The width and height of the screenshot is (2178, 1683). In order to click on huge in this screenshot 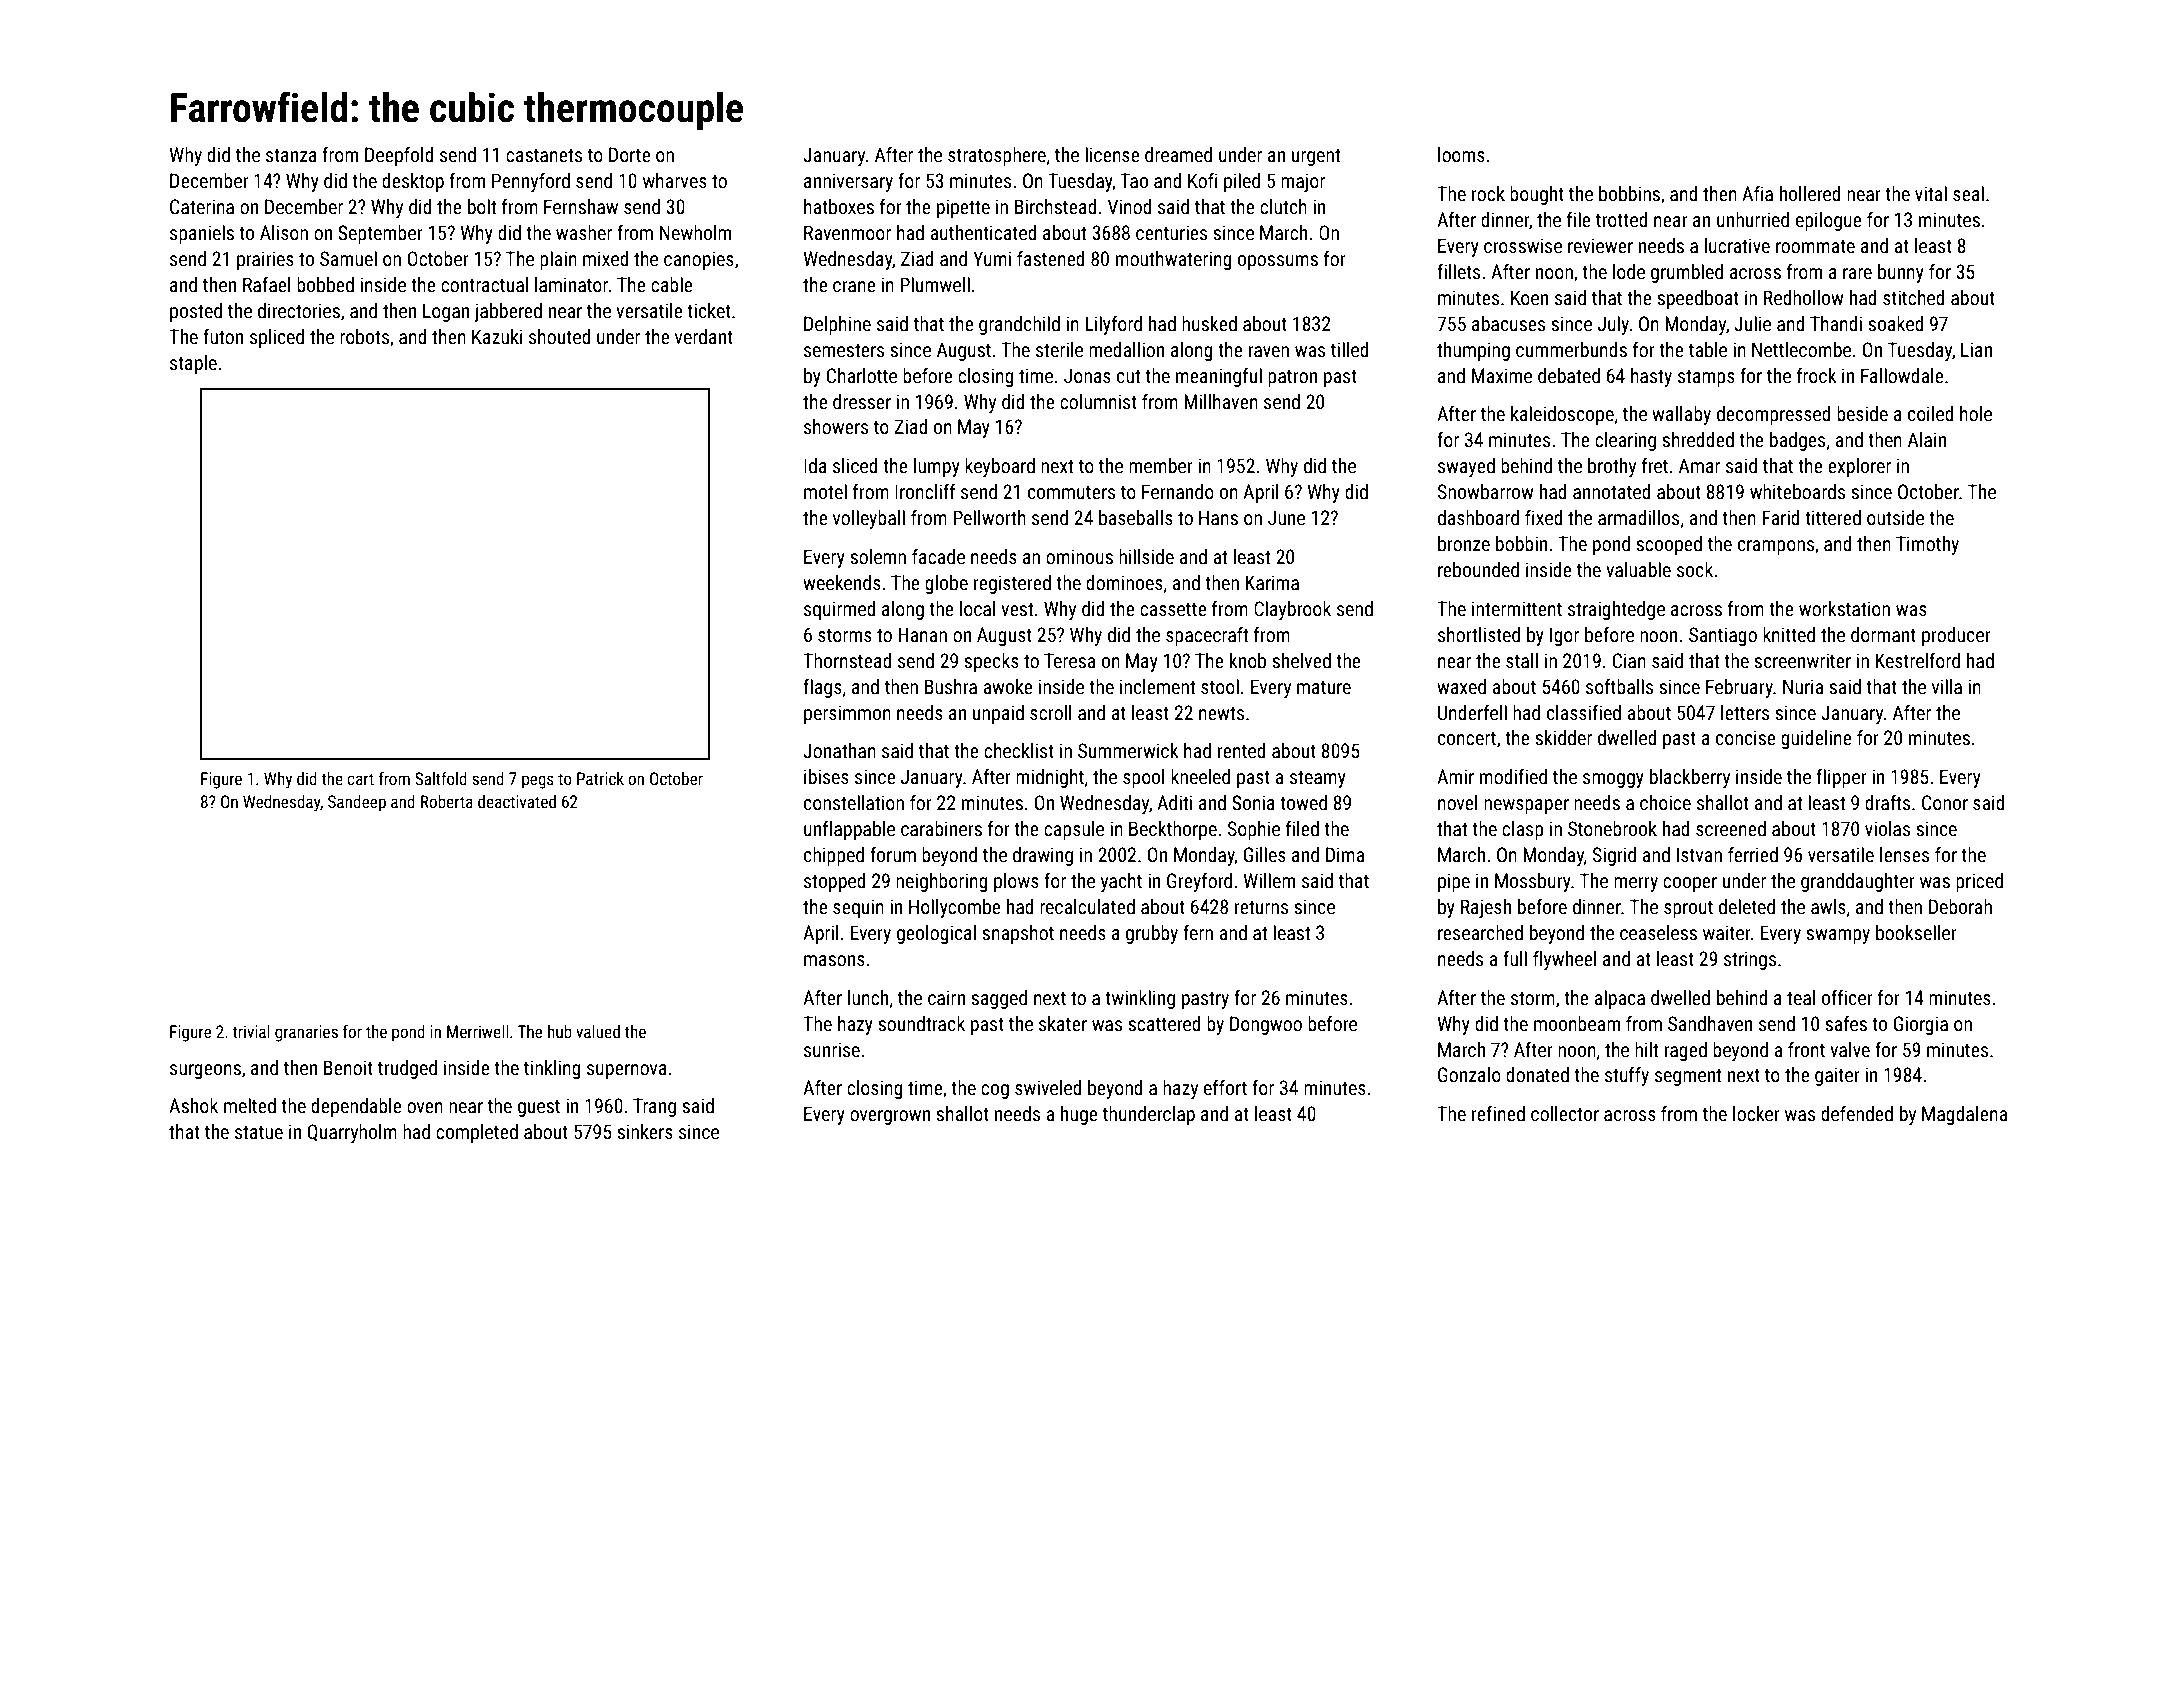, I will do `click(1079, 1115)`.
